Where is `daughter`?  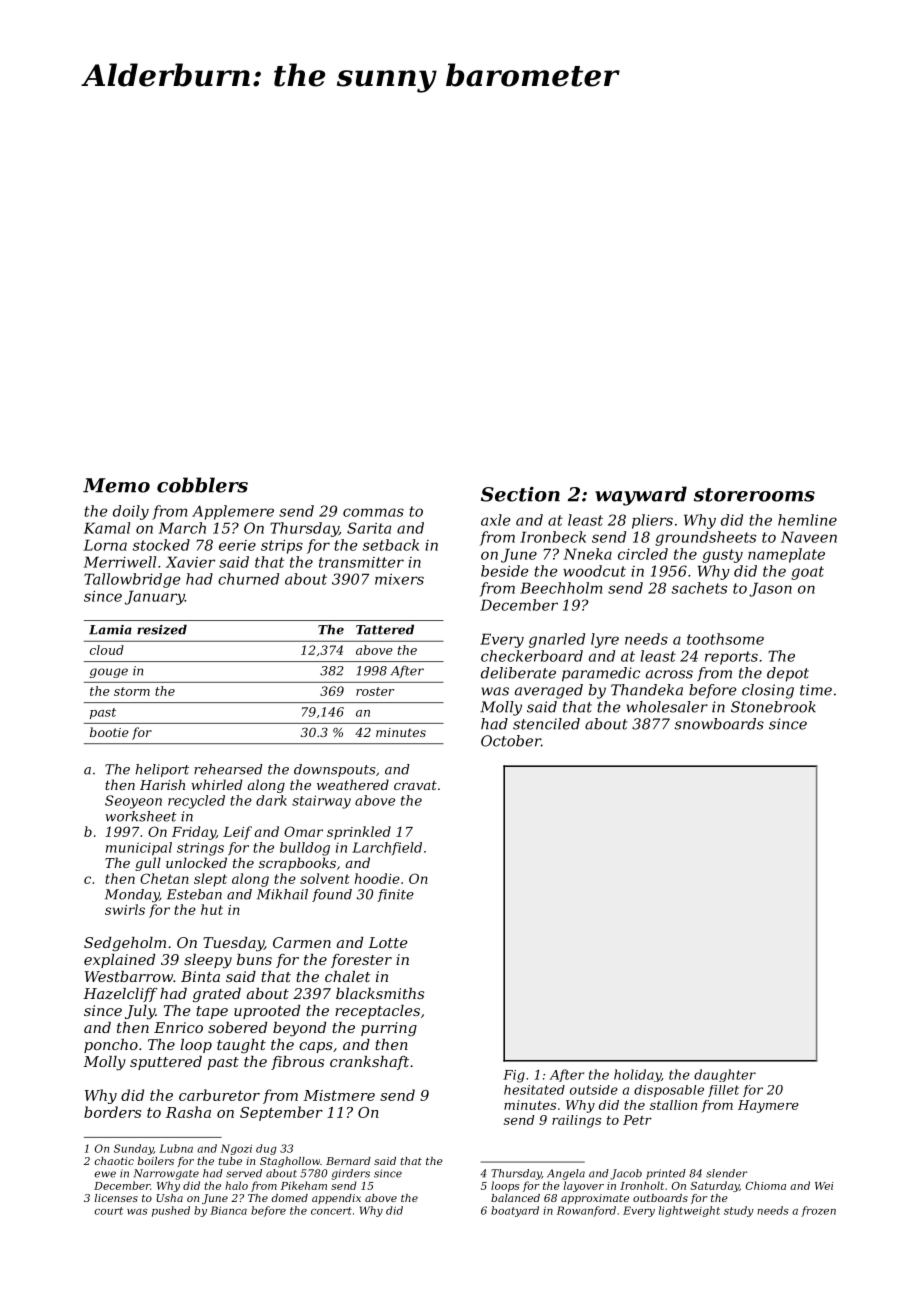
daughter is located at coordinates (725, 1075).
